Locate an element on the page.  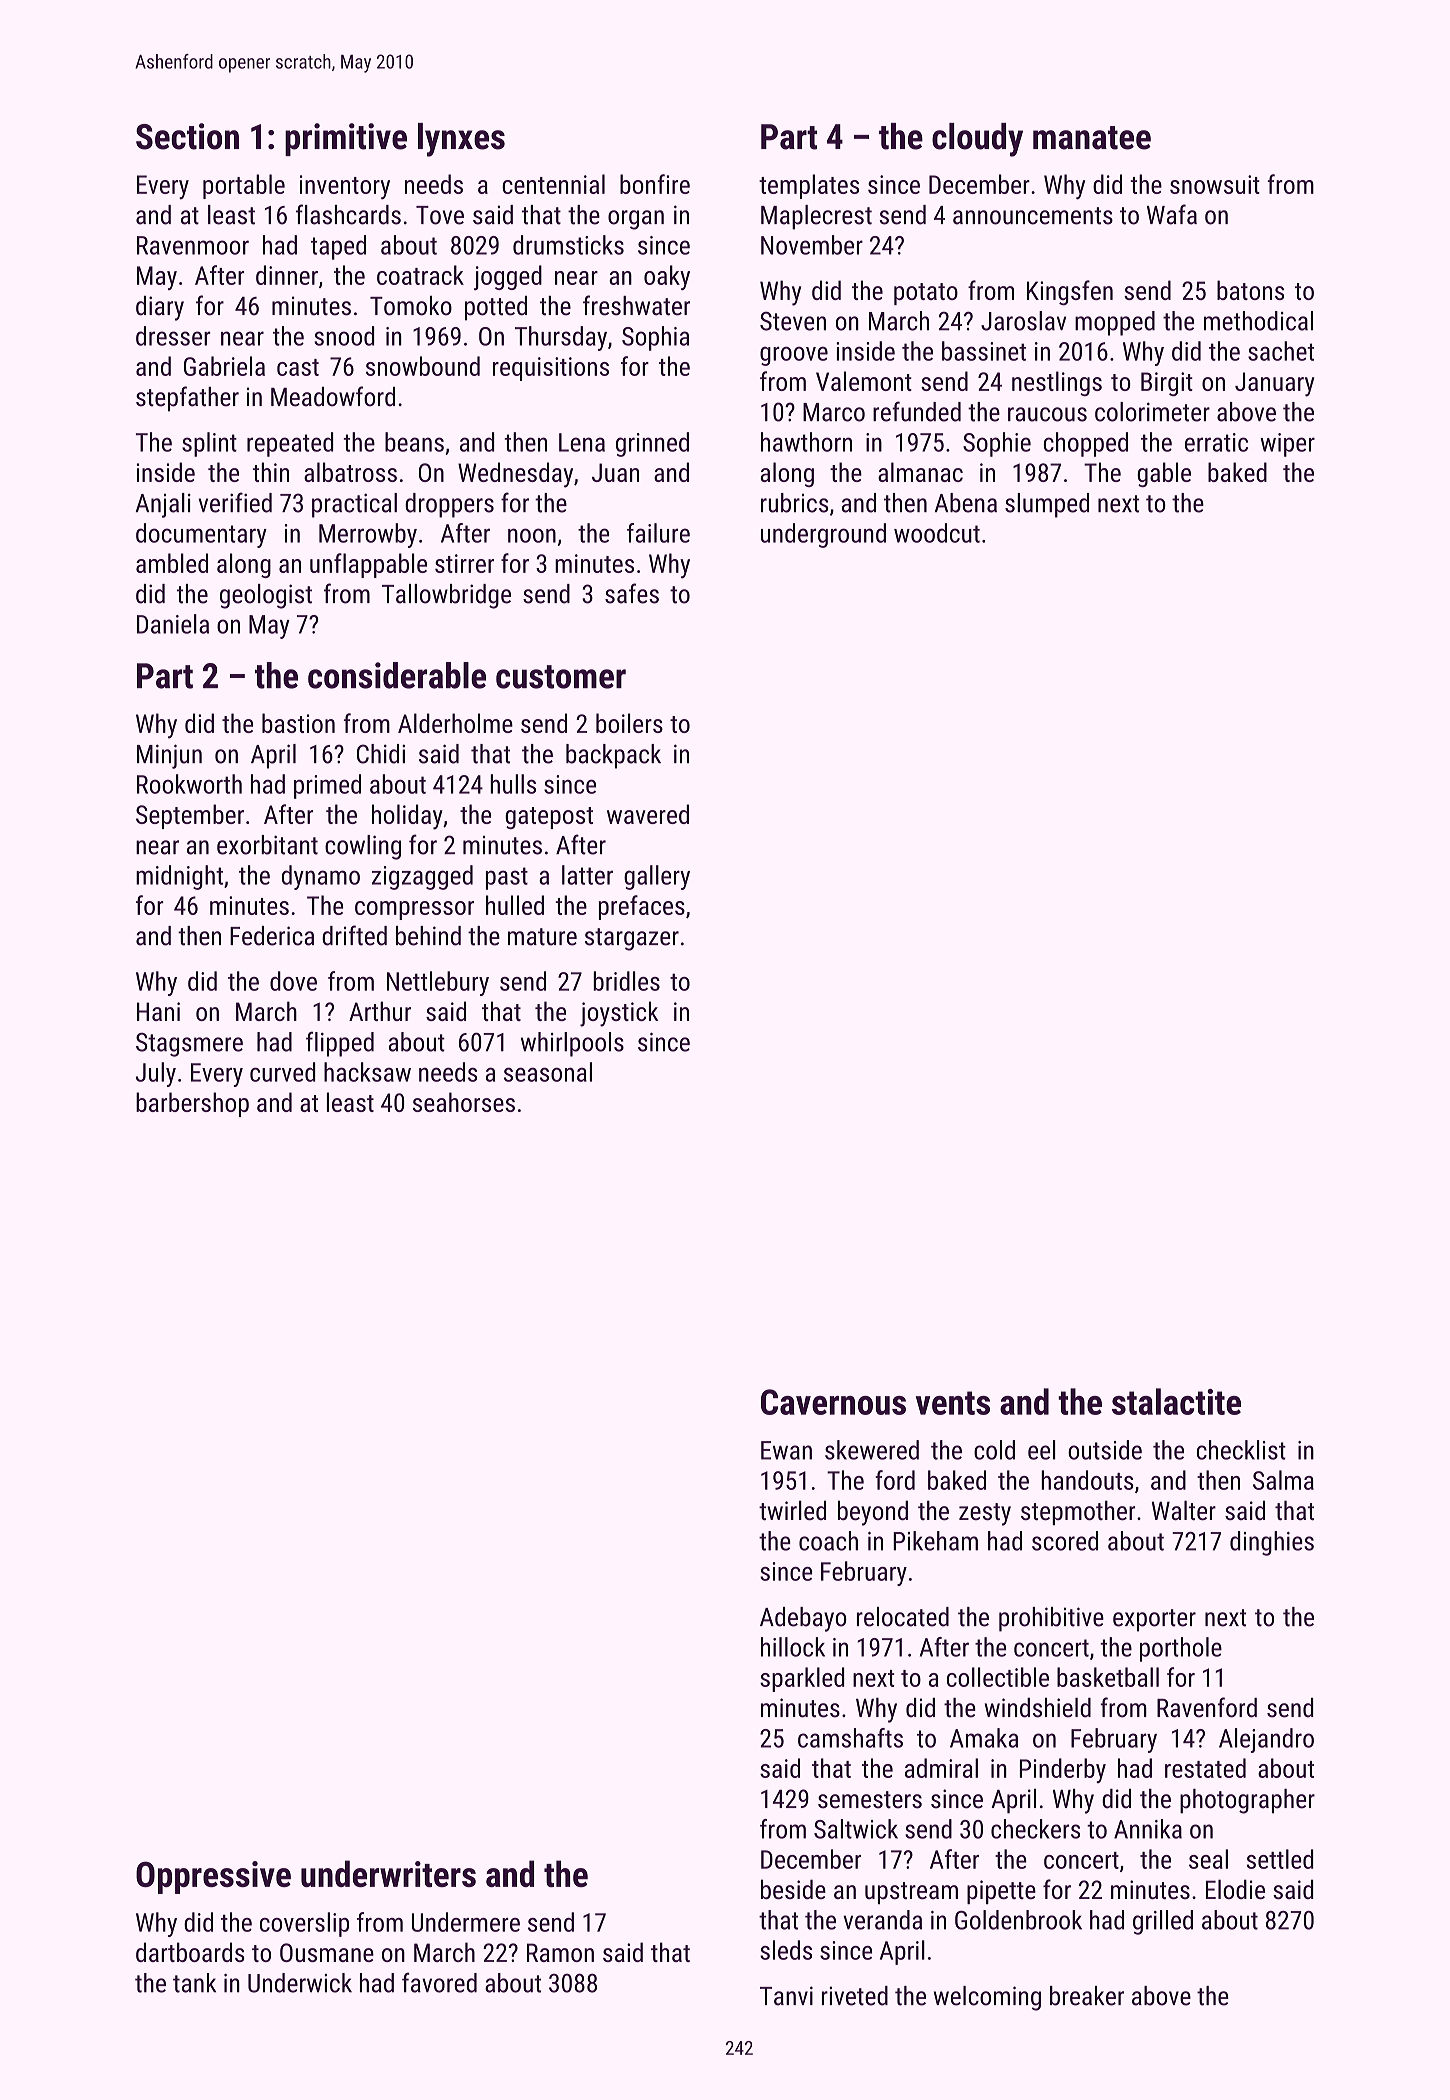
centennial is located at coordinates (553, 184).
